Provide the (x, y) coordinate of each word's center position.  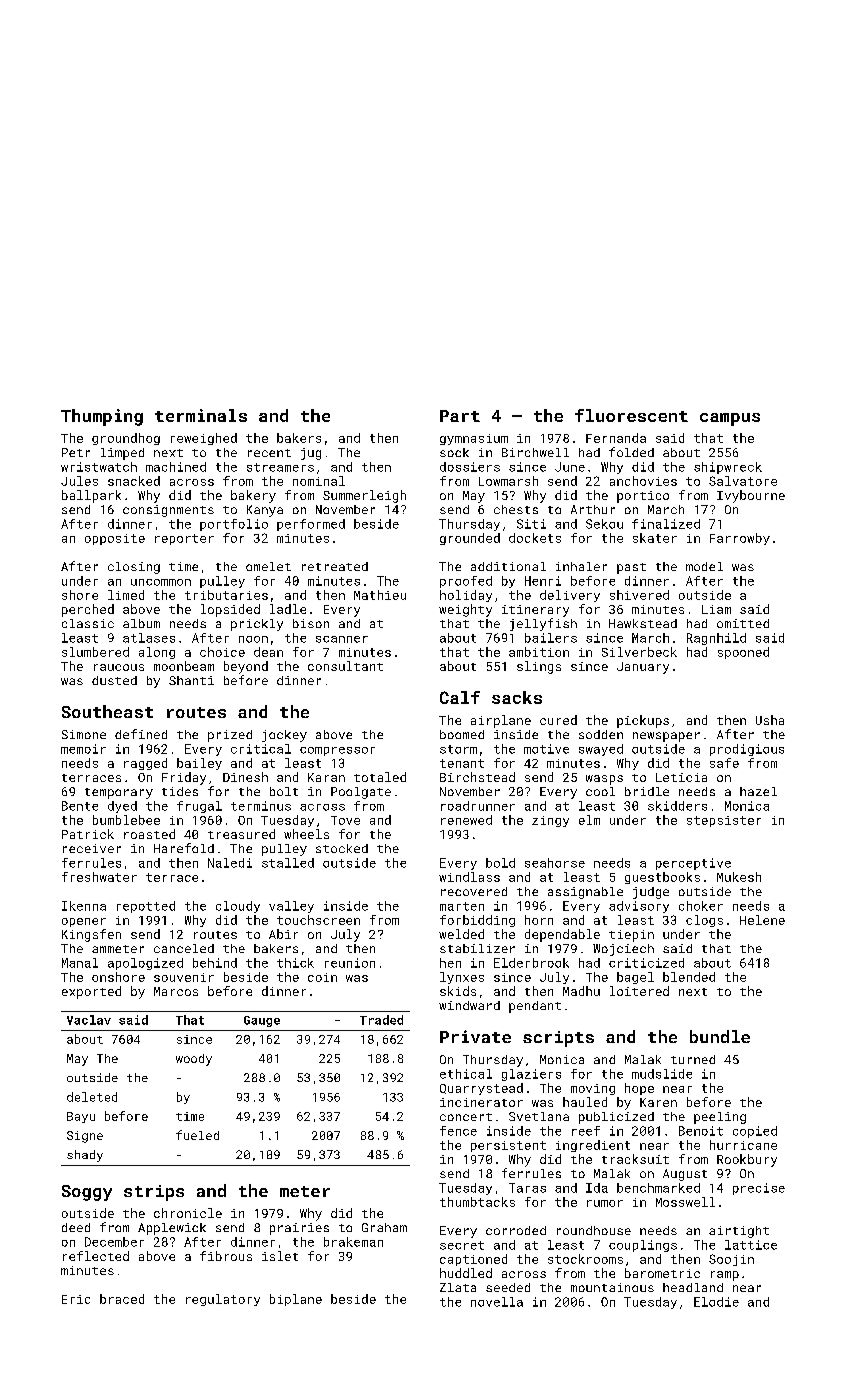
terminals (201, 415)
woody (194, 1060)
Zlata (458, 1287)
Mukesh (739, 877)
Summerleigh (364, 496)
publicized (616, 1118)
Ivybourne (751, 496)
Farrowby (740, 539)
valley (291, 907)
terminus (261, 806)
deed (76, 1227)
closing (134, 568)
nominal (319, 481)
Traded (381, 1020)
